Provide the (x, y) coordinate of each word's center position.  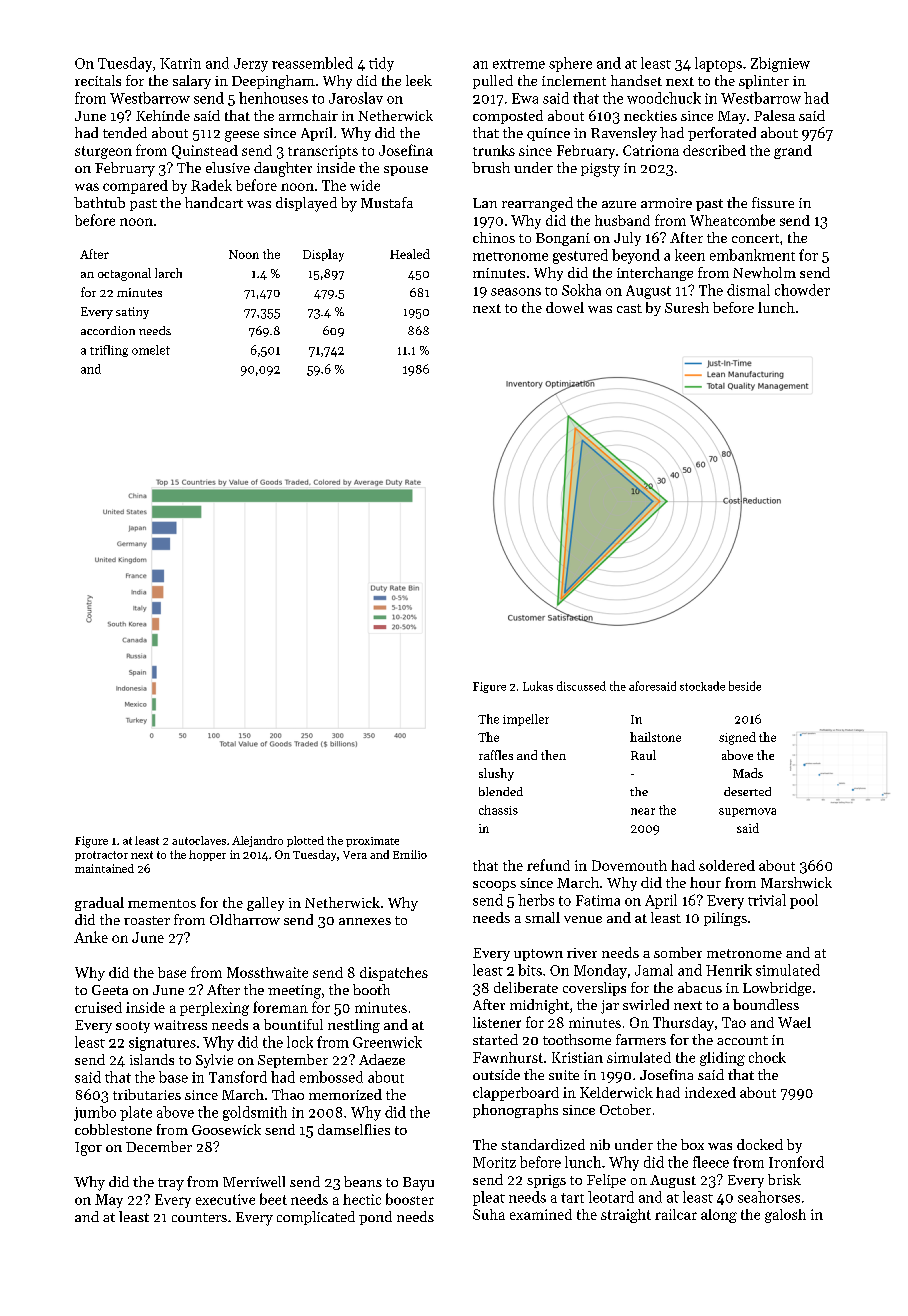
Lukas (538, 686)
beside (745, 686)
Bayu (418, 1184)
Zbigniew (780, 64)
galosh (785, 1216)
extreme (519, 64)
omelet (151, 350)
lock (300, 1042)
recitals (98, 80)
